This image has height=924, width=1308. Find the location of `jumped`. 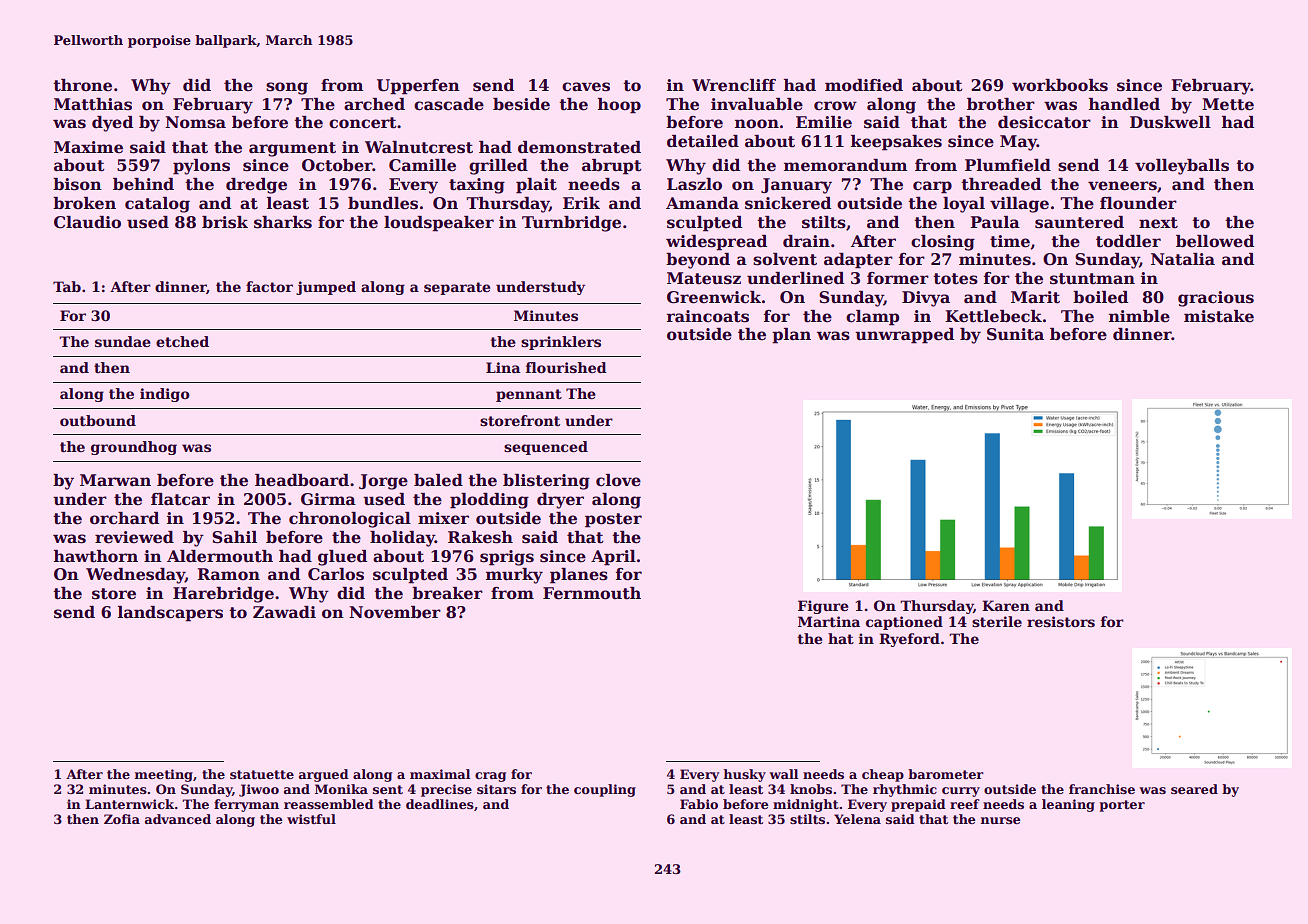

jumped is located at coordinates (326, 288).
